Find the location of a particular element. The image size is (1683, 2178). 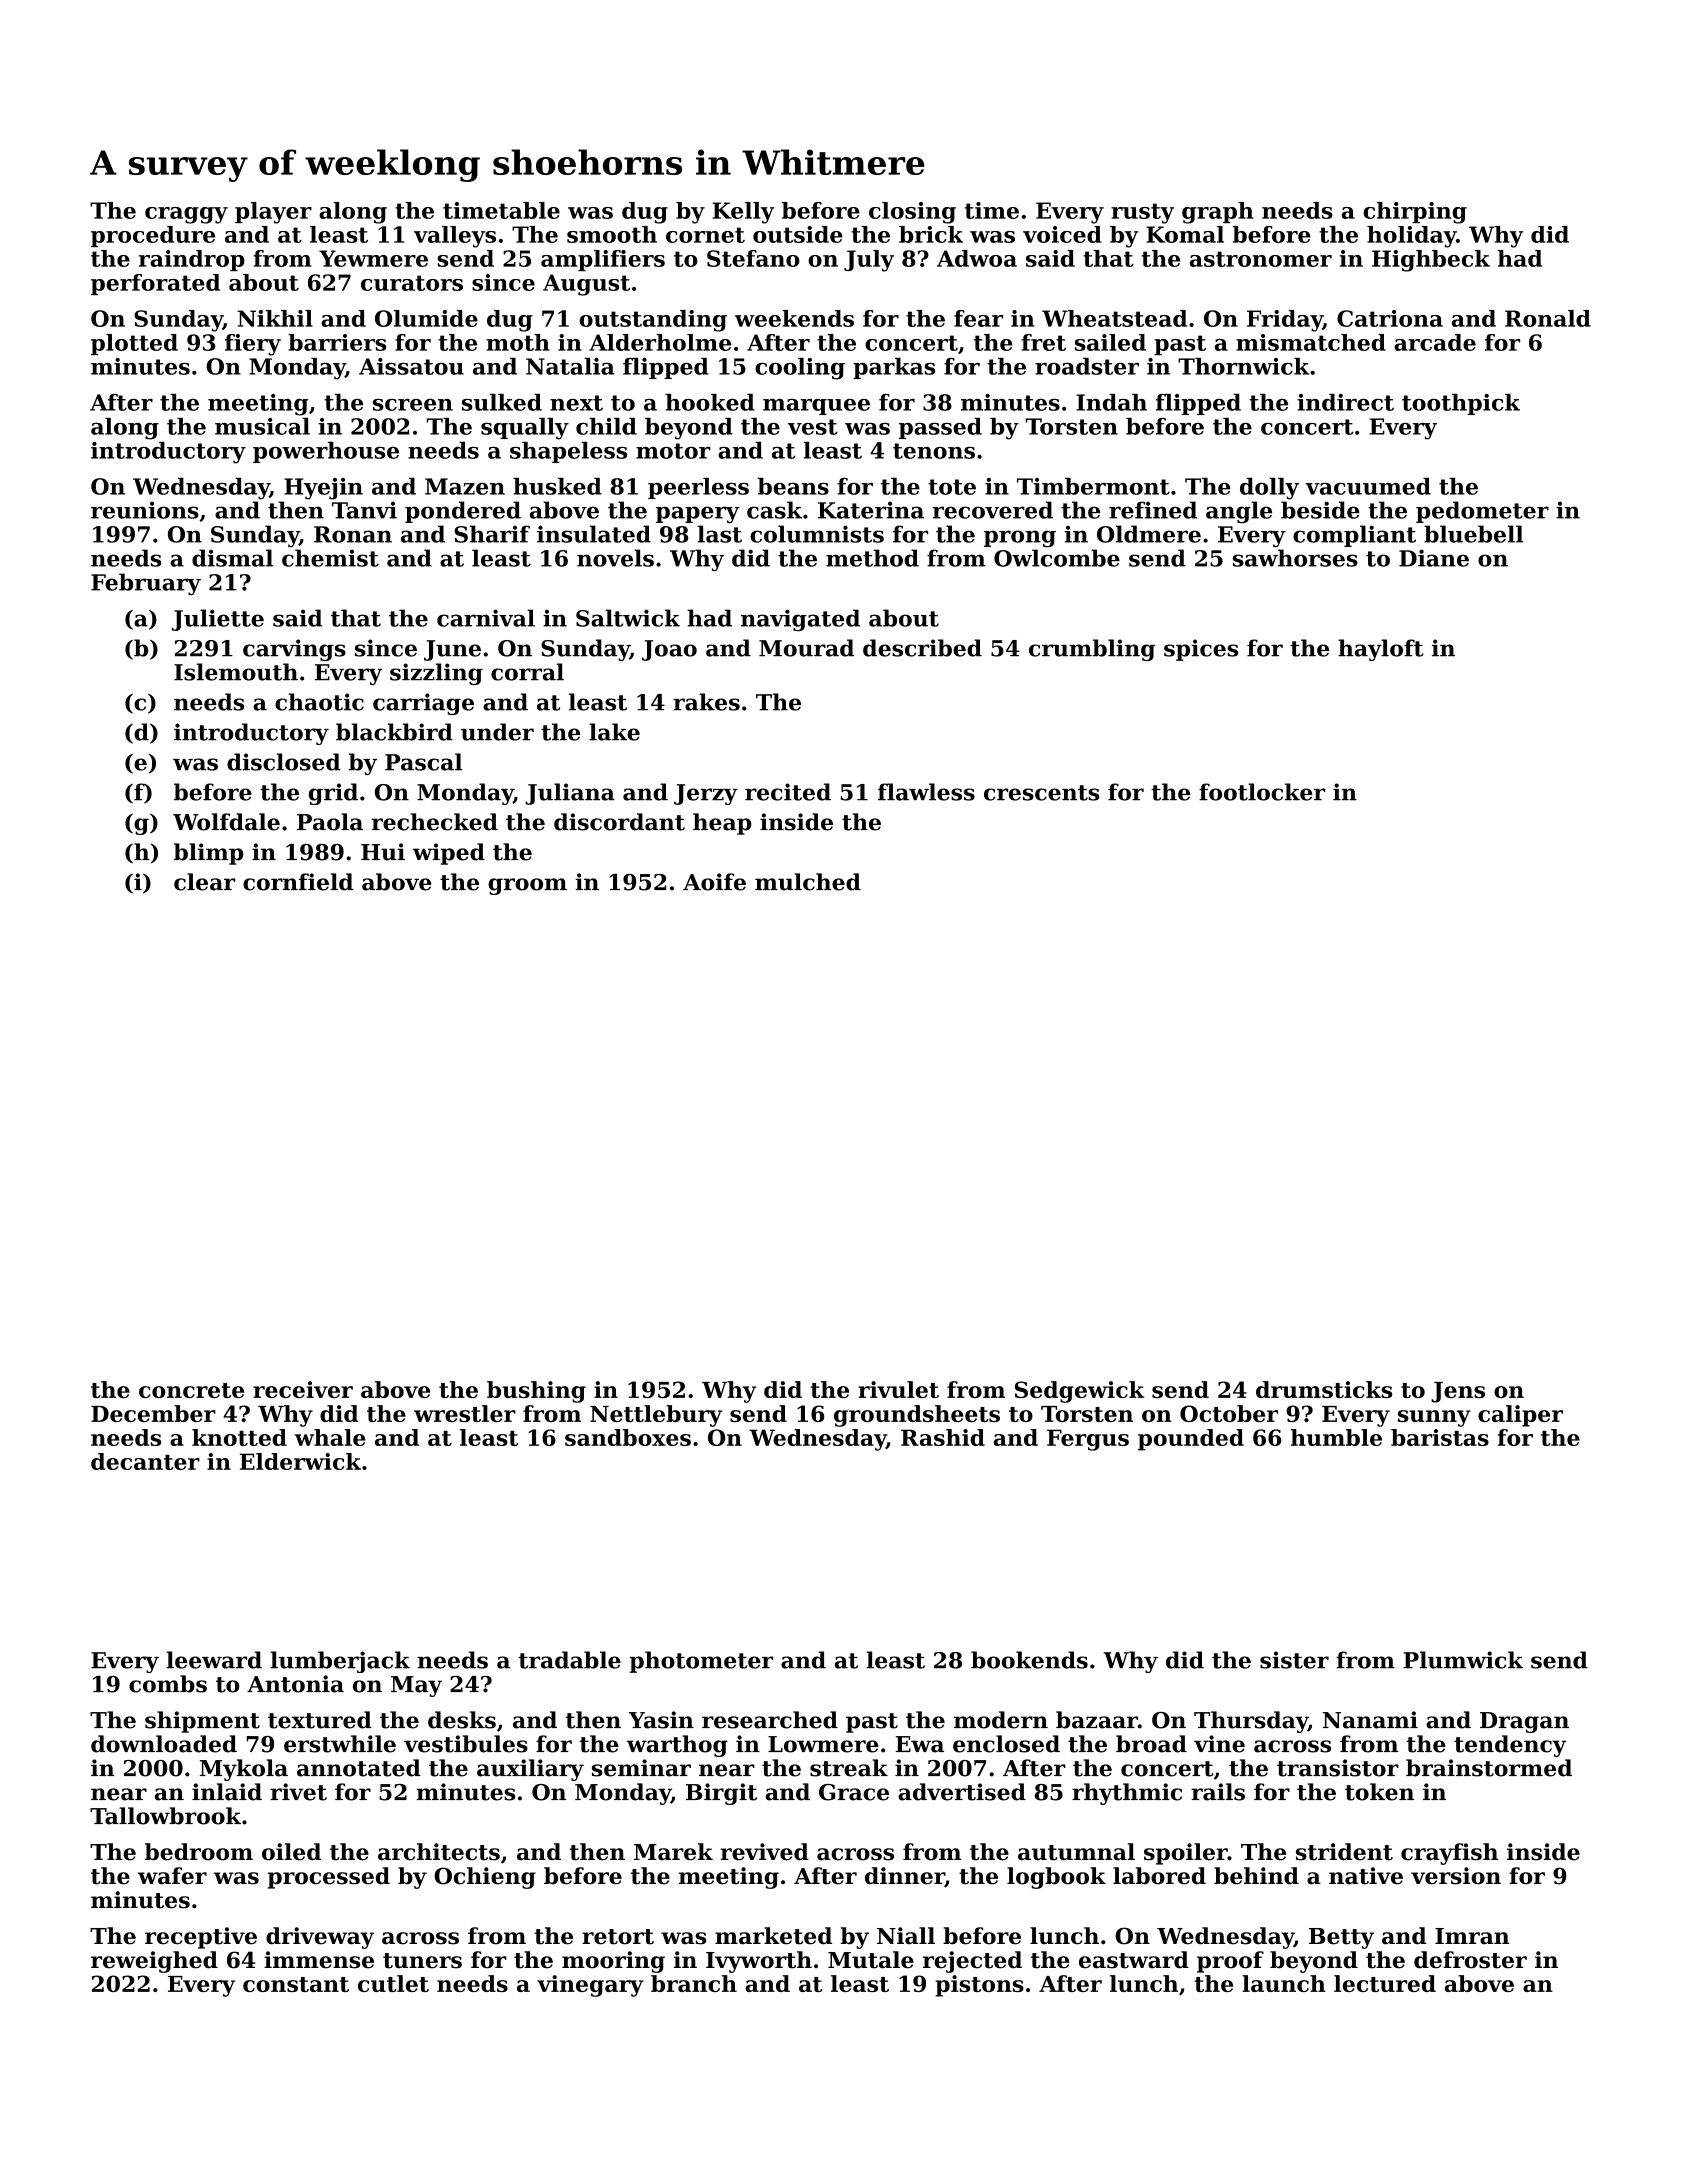

graph is located at coordinates (1217, 213).
